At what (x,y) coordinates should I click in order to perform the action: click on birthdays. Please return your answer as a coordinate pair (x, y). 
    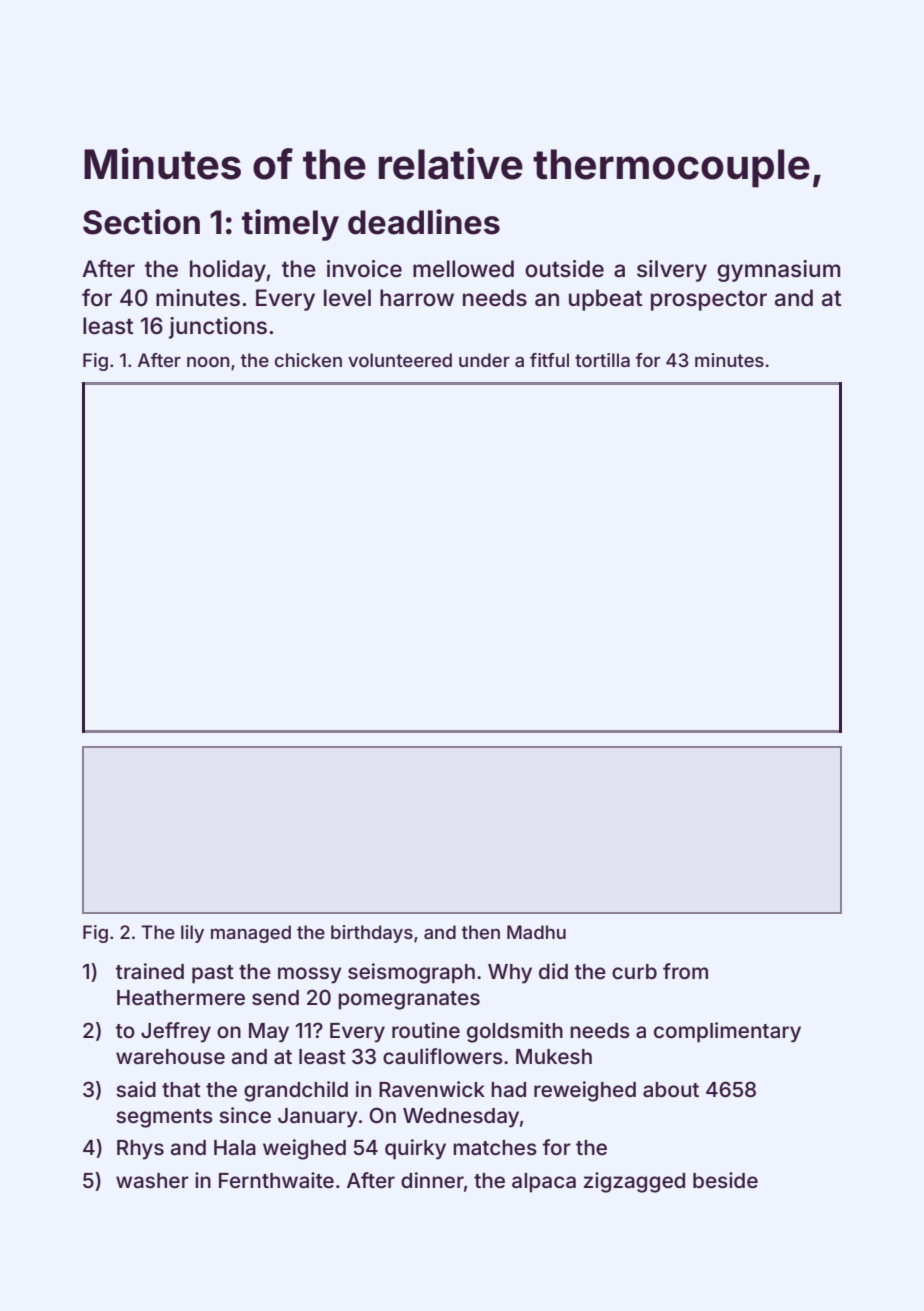
    Looking at the image, I should click on (372, 934).
